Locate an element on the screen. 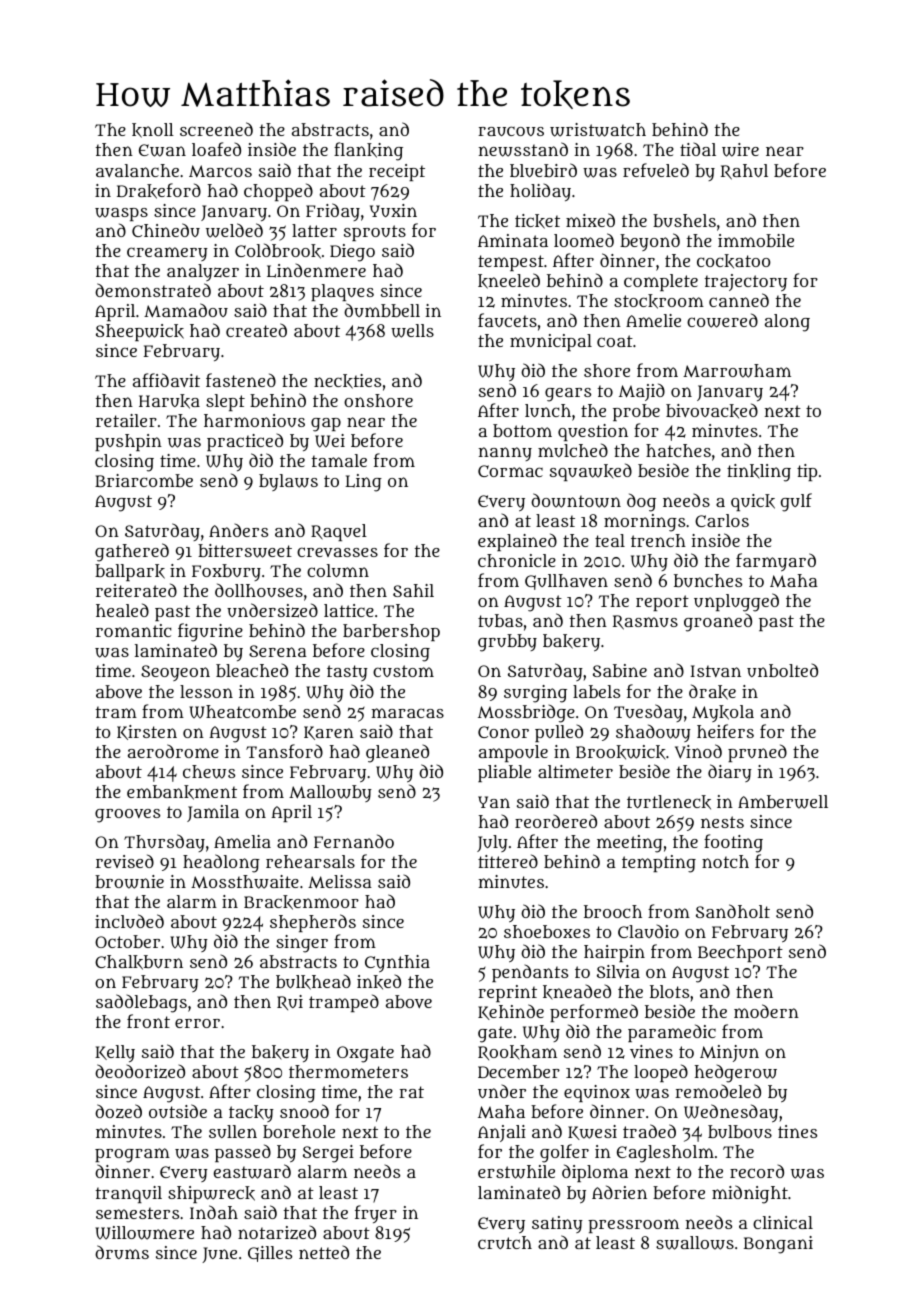 The width and height of the screenshot is (924, 1314). figurine is located at coordinates (210, 632).
